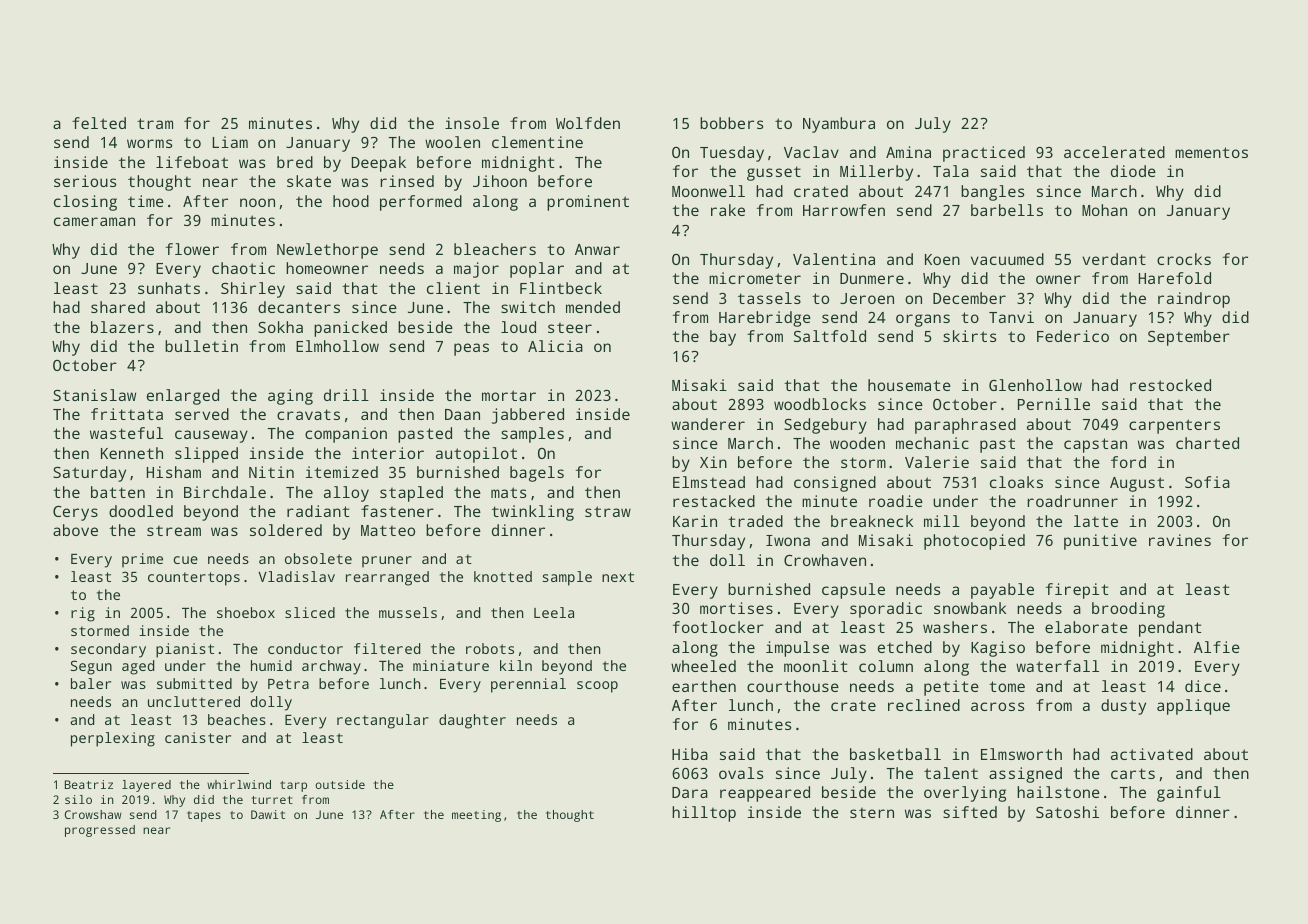 The image size is (1308, 924). What do you see at coordinates (327, 251) in the screenshot?
I see `Newlethorpe` at bounding box center [327, 251].
